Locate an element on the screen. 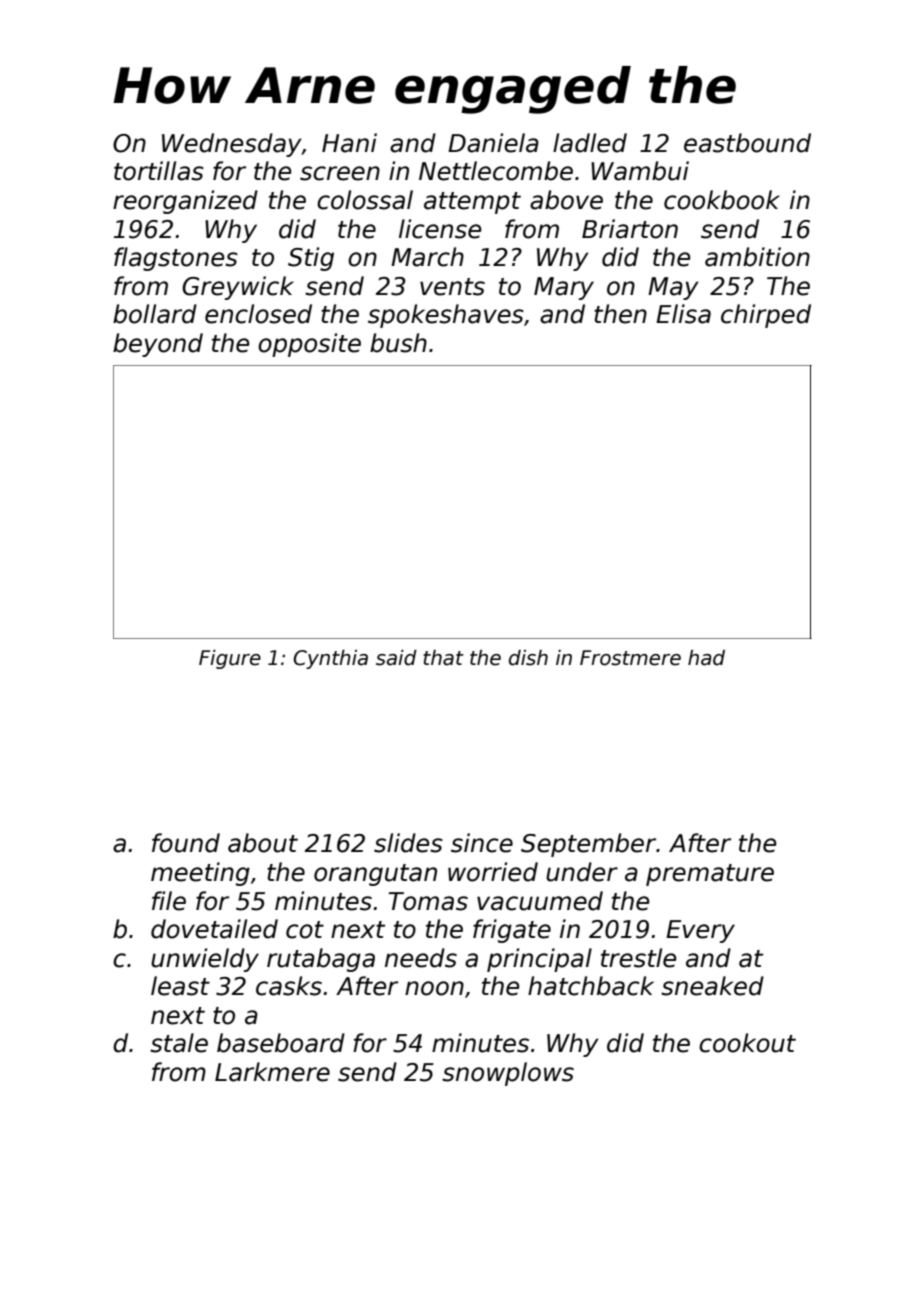 The width and height of the screenshot is (924, 1311). Daniela is located at coordinates (493, 143).
